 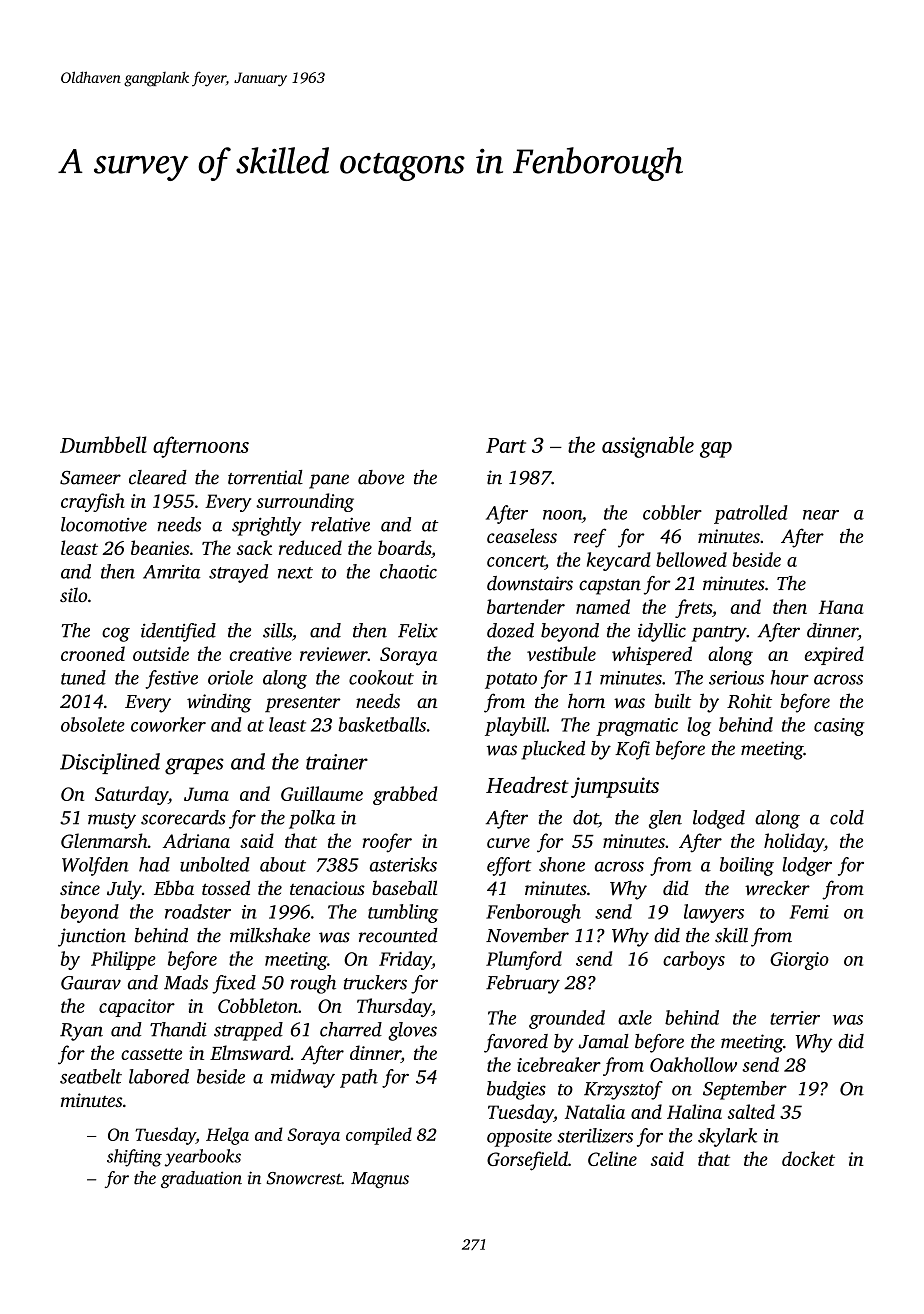 What do you see at coordinates (403, 864) in the page?
I see `asterisks` at bounding box center [403, 864].
